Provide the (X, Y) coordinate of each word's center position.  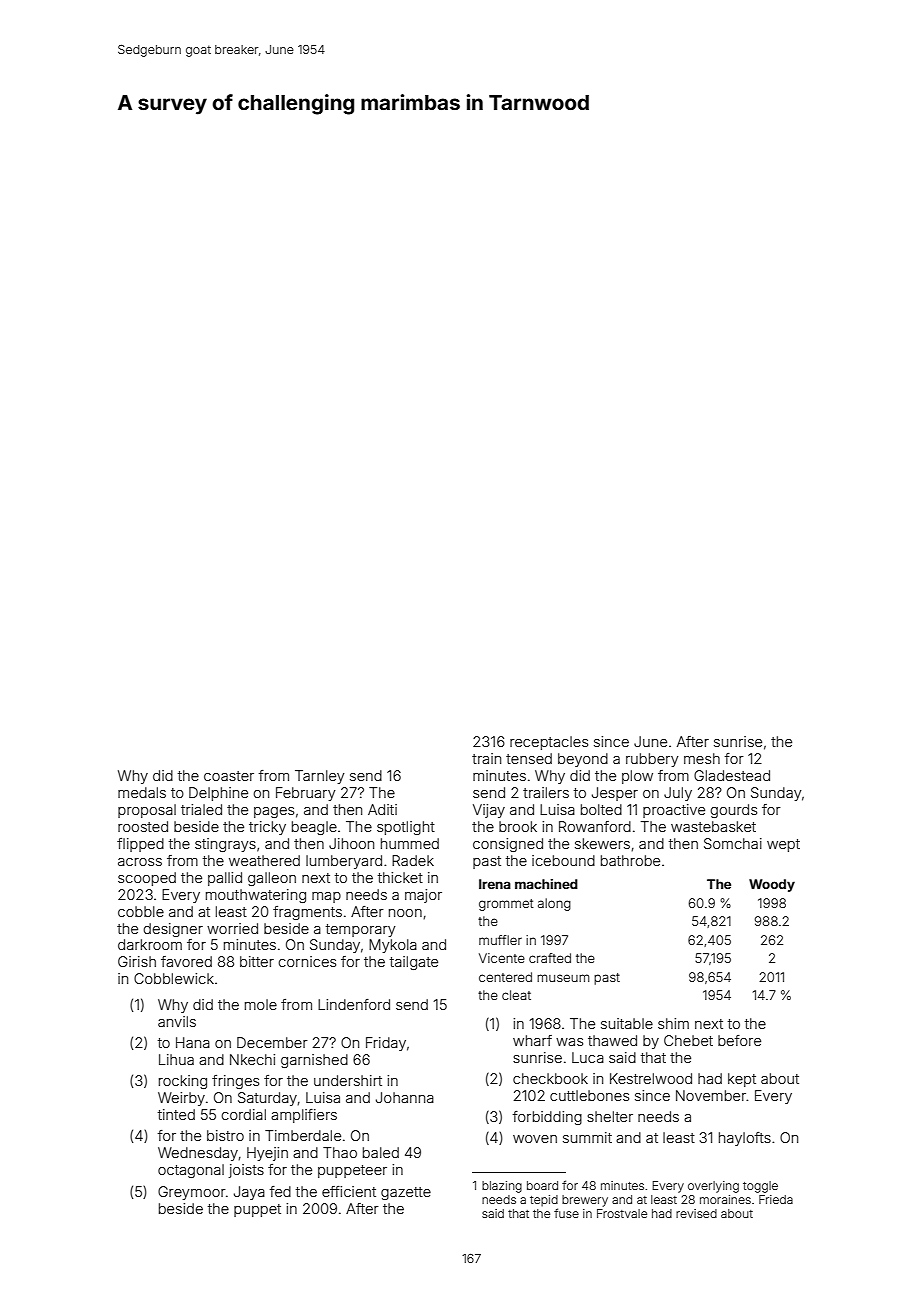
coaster (229, 776)
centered (505, 977)
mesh (702, 758)
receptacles (549, 743)
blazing (502, 1187)
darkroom (150, 944)
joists (246, 1171)
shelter (610, 1116)
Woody (772, 885)
